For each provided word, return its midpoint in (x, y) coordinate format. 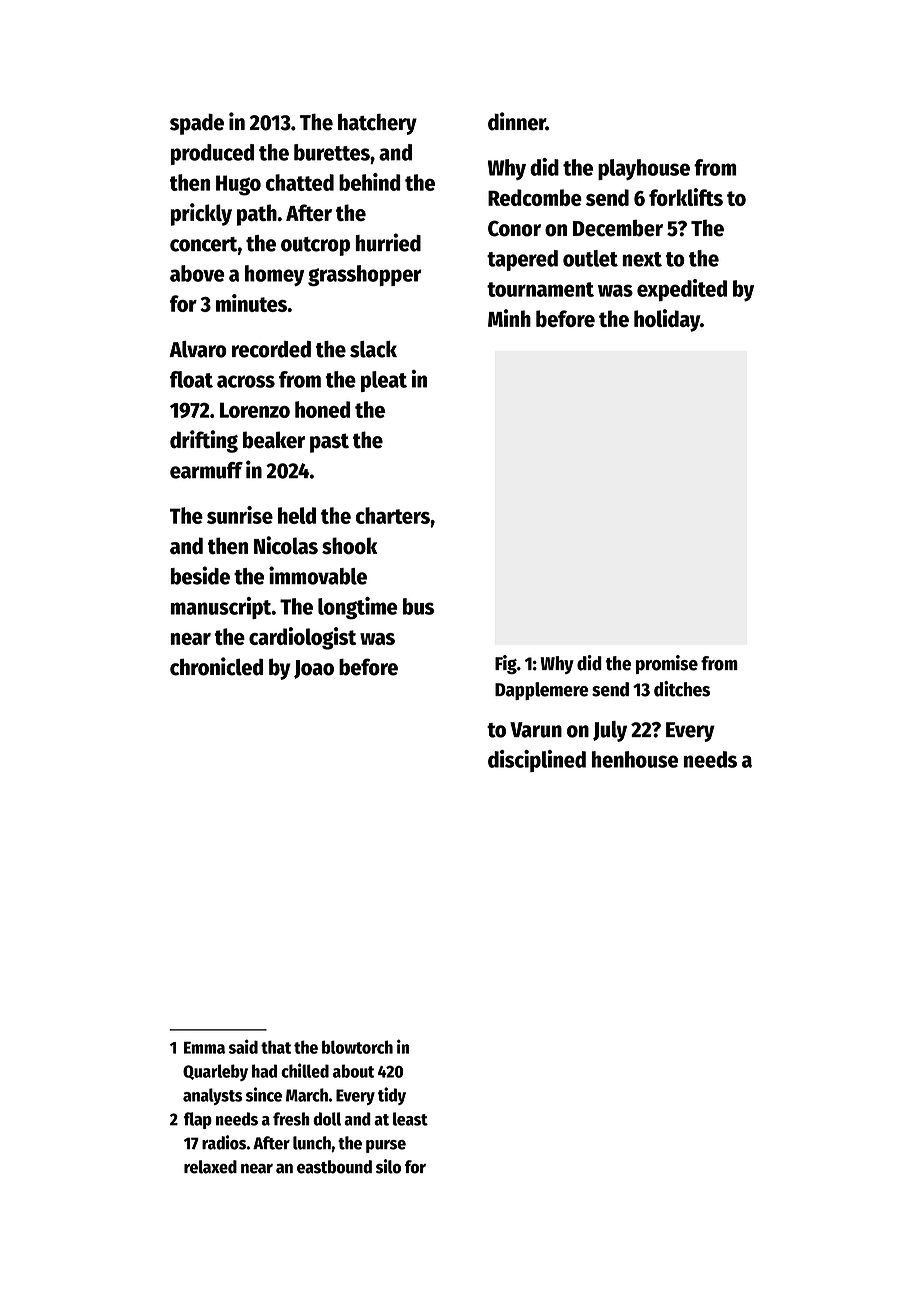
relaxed (210, 1167)
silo (388, 1166)
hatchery (377, 124)
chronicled (216, 666)
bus (418, 606)
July (610, 731)
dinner (517, 121)
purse (386, 1146)
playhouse (644, 169)
